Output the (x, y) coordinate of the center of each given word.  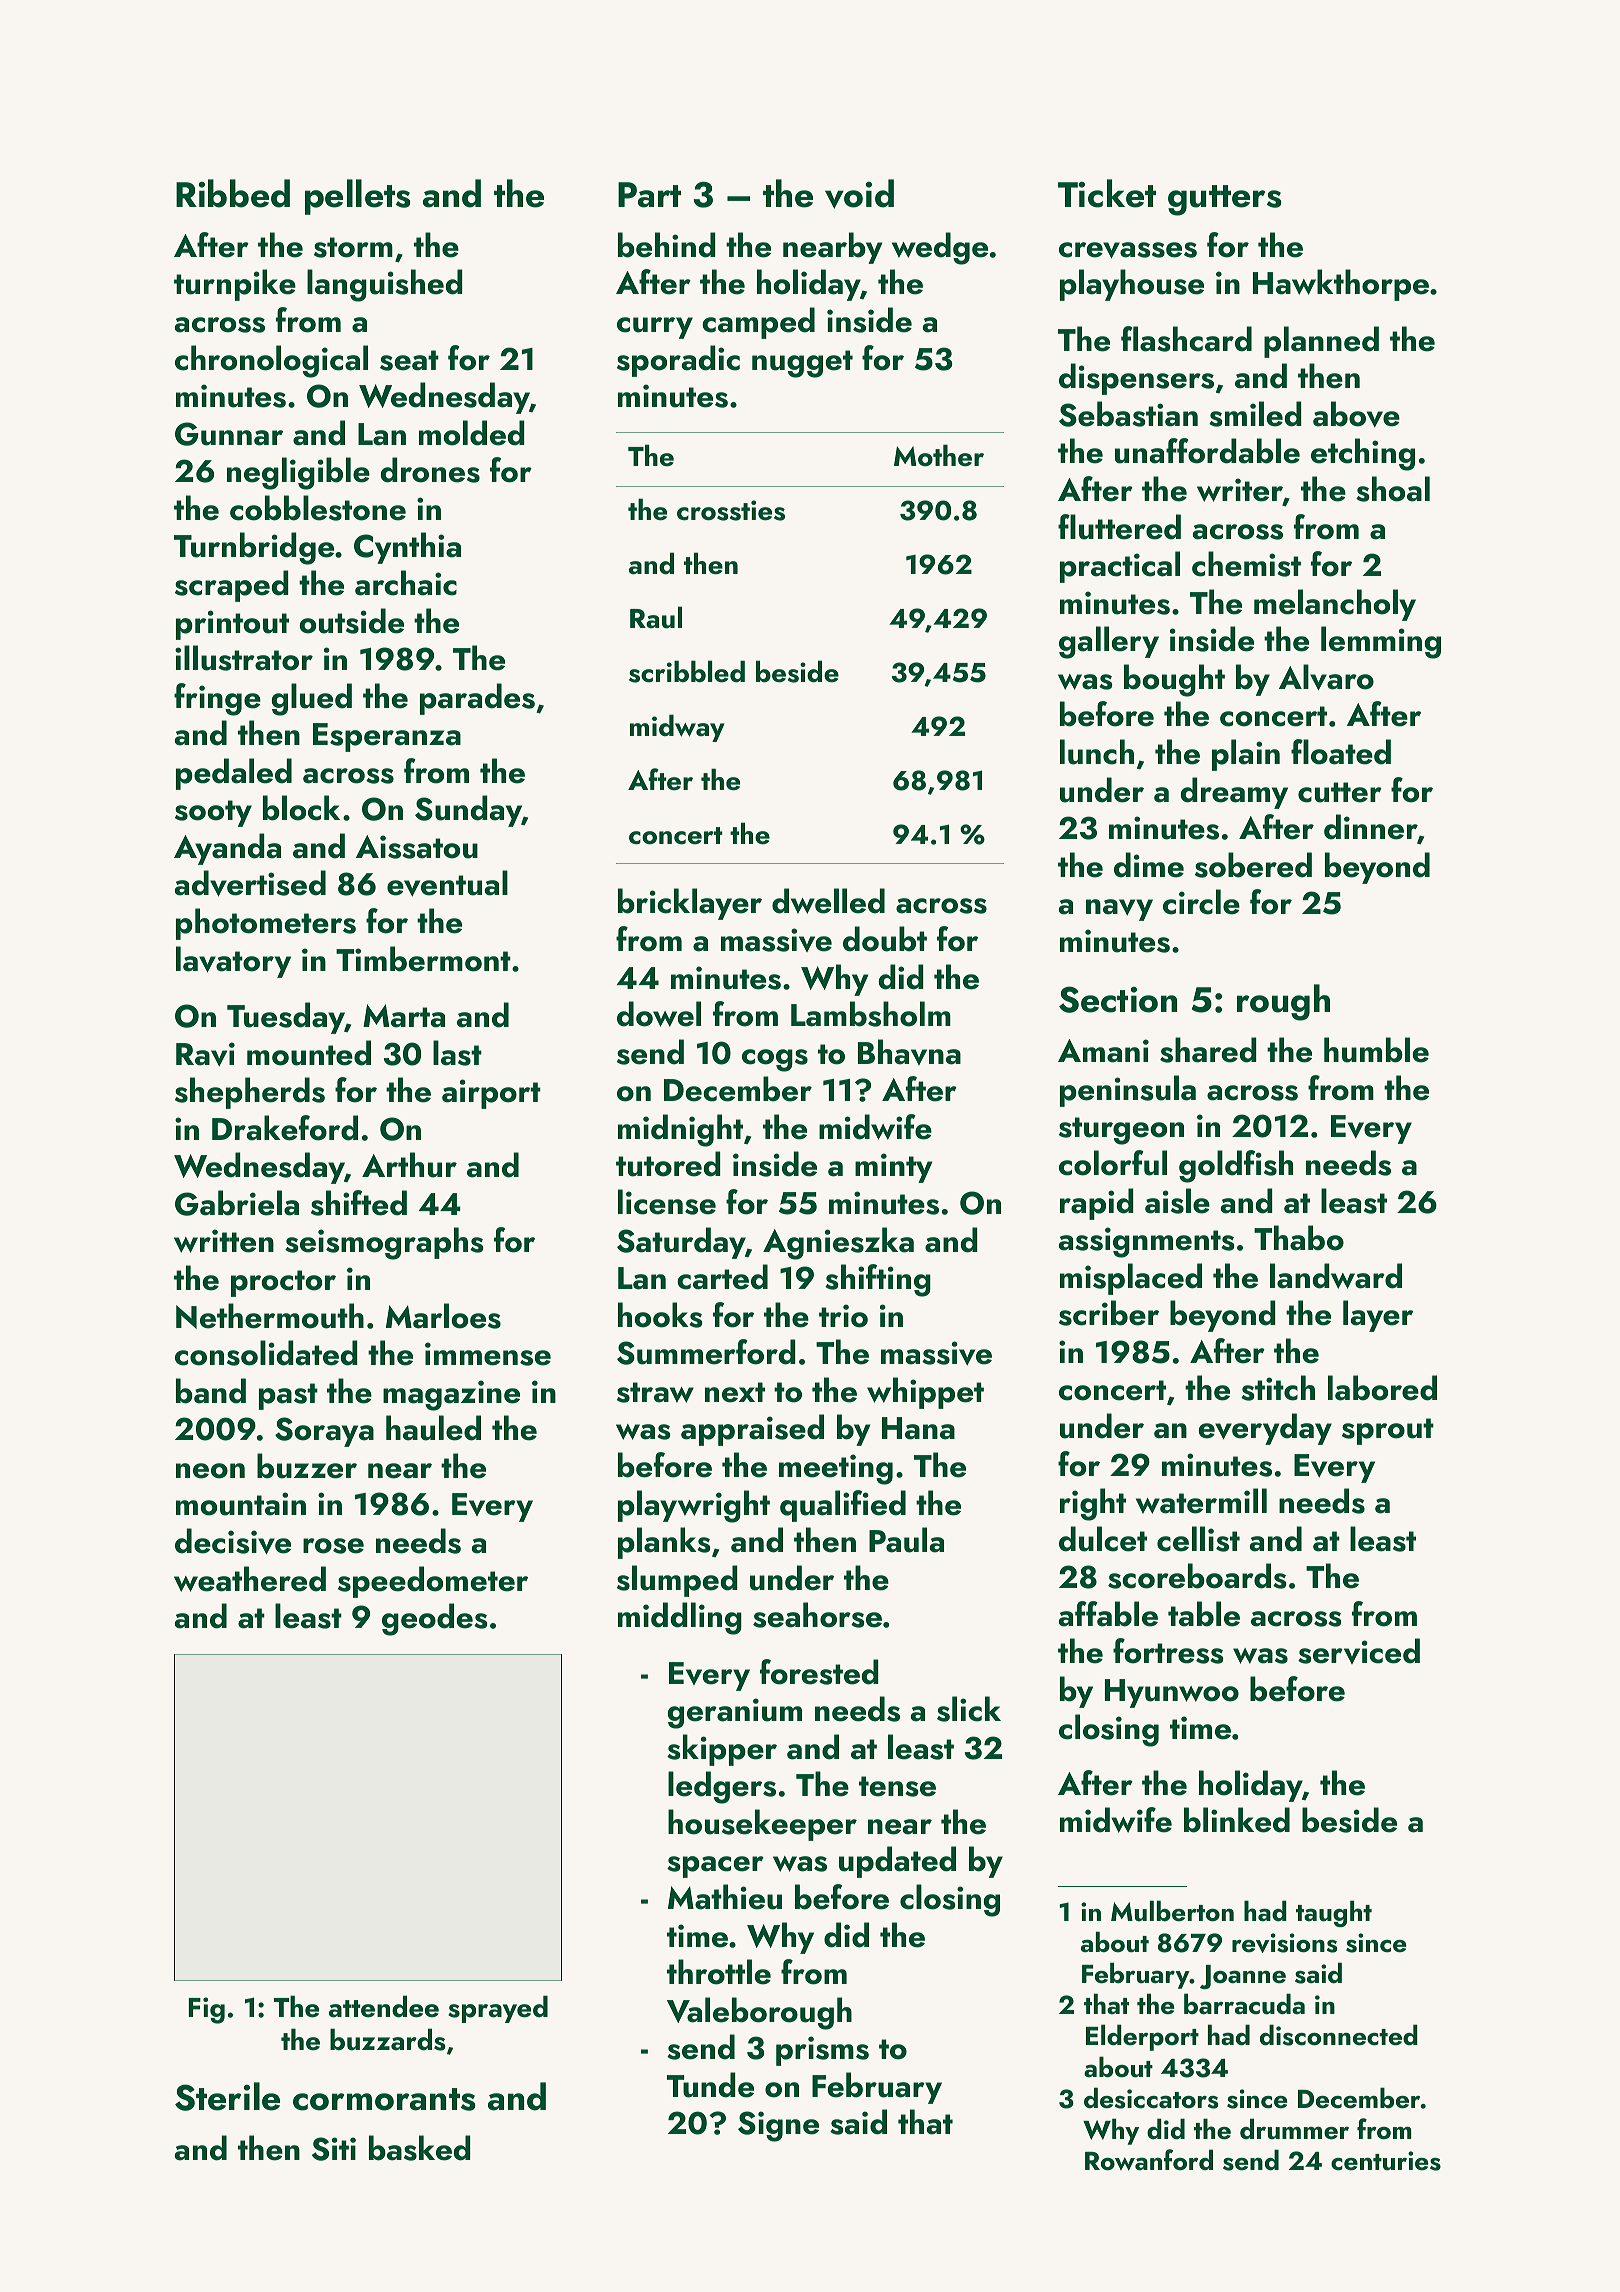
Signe (778, 2126)
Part (649, 195)
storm (353, 247)
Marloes (443, 1316)
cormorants (384, 2099)
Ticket (1107, 193)
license (667, 1202)
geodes (434, 1619)
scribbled (687, 671)
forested (819, 1672)
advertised (250, 883)
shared (1208, 1050)
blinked (1237, 1820)
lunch (1097, 752)
